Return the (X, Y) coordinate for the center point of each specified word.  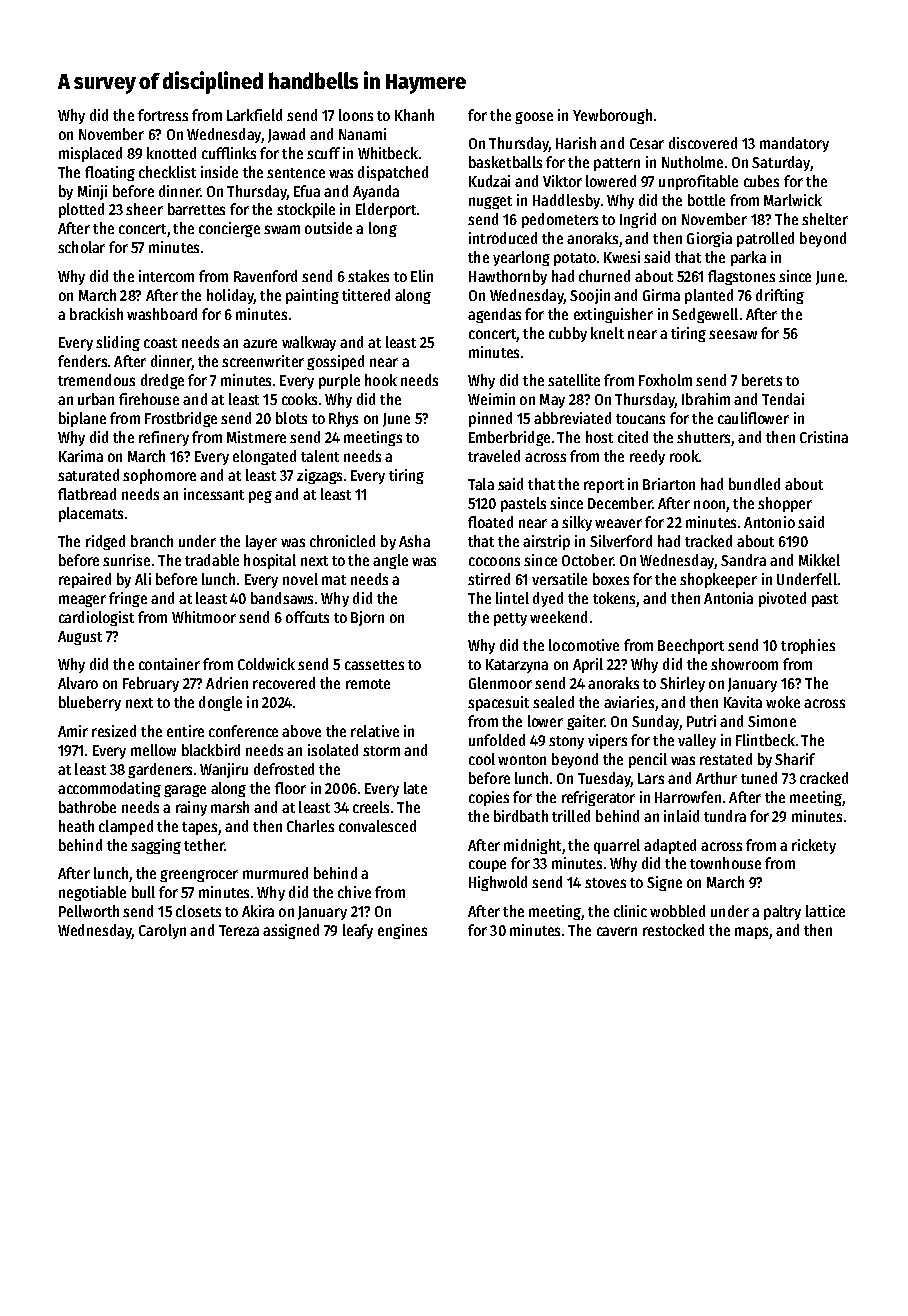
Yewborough (612, 116)
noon (709, 504)
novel (300, 579)
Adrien (227, 683)
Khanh (414, 115)
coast (160, 343)
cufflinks (229, 153)
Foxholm (665, 380)
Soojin (590, 296)
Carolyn (162, 931)
